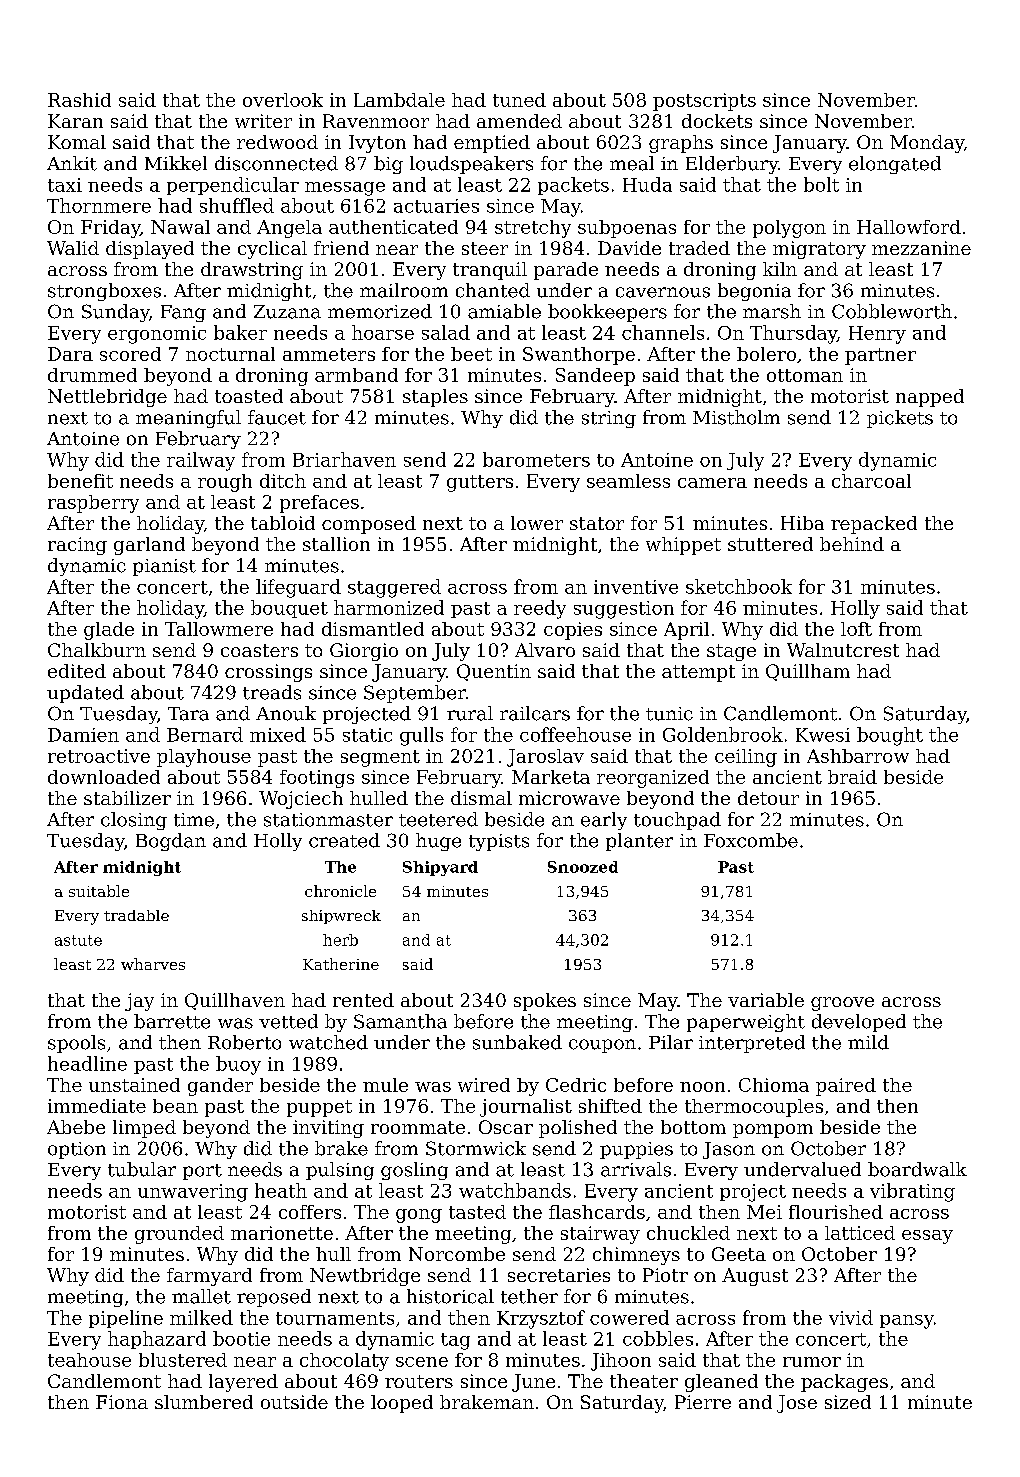 Image resolution: width=1020 pixels, height=1477 pixels. I want to click on loft, so click(856, 629).
